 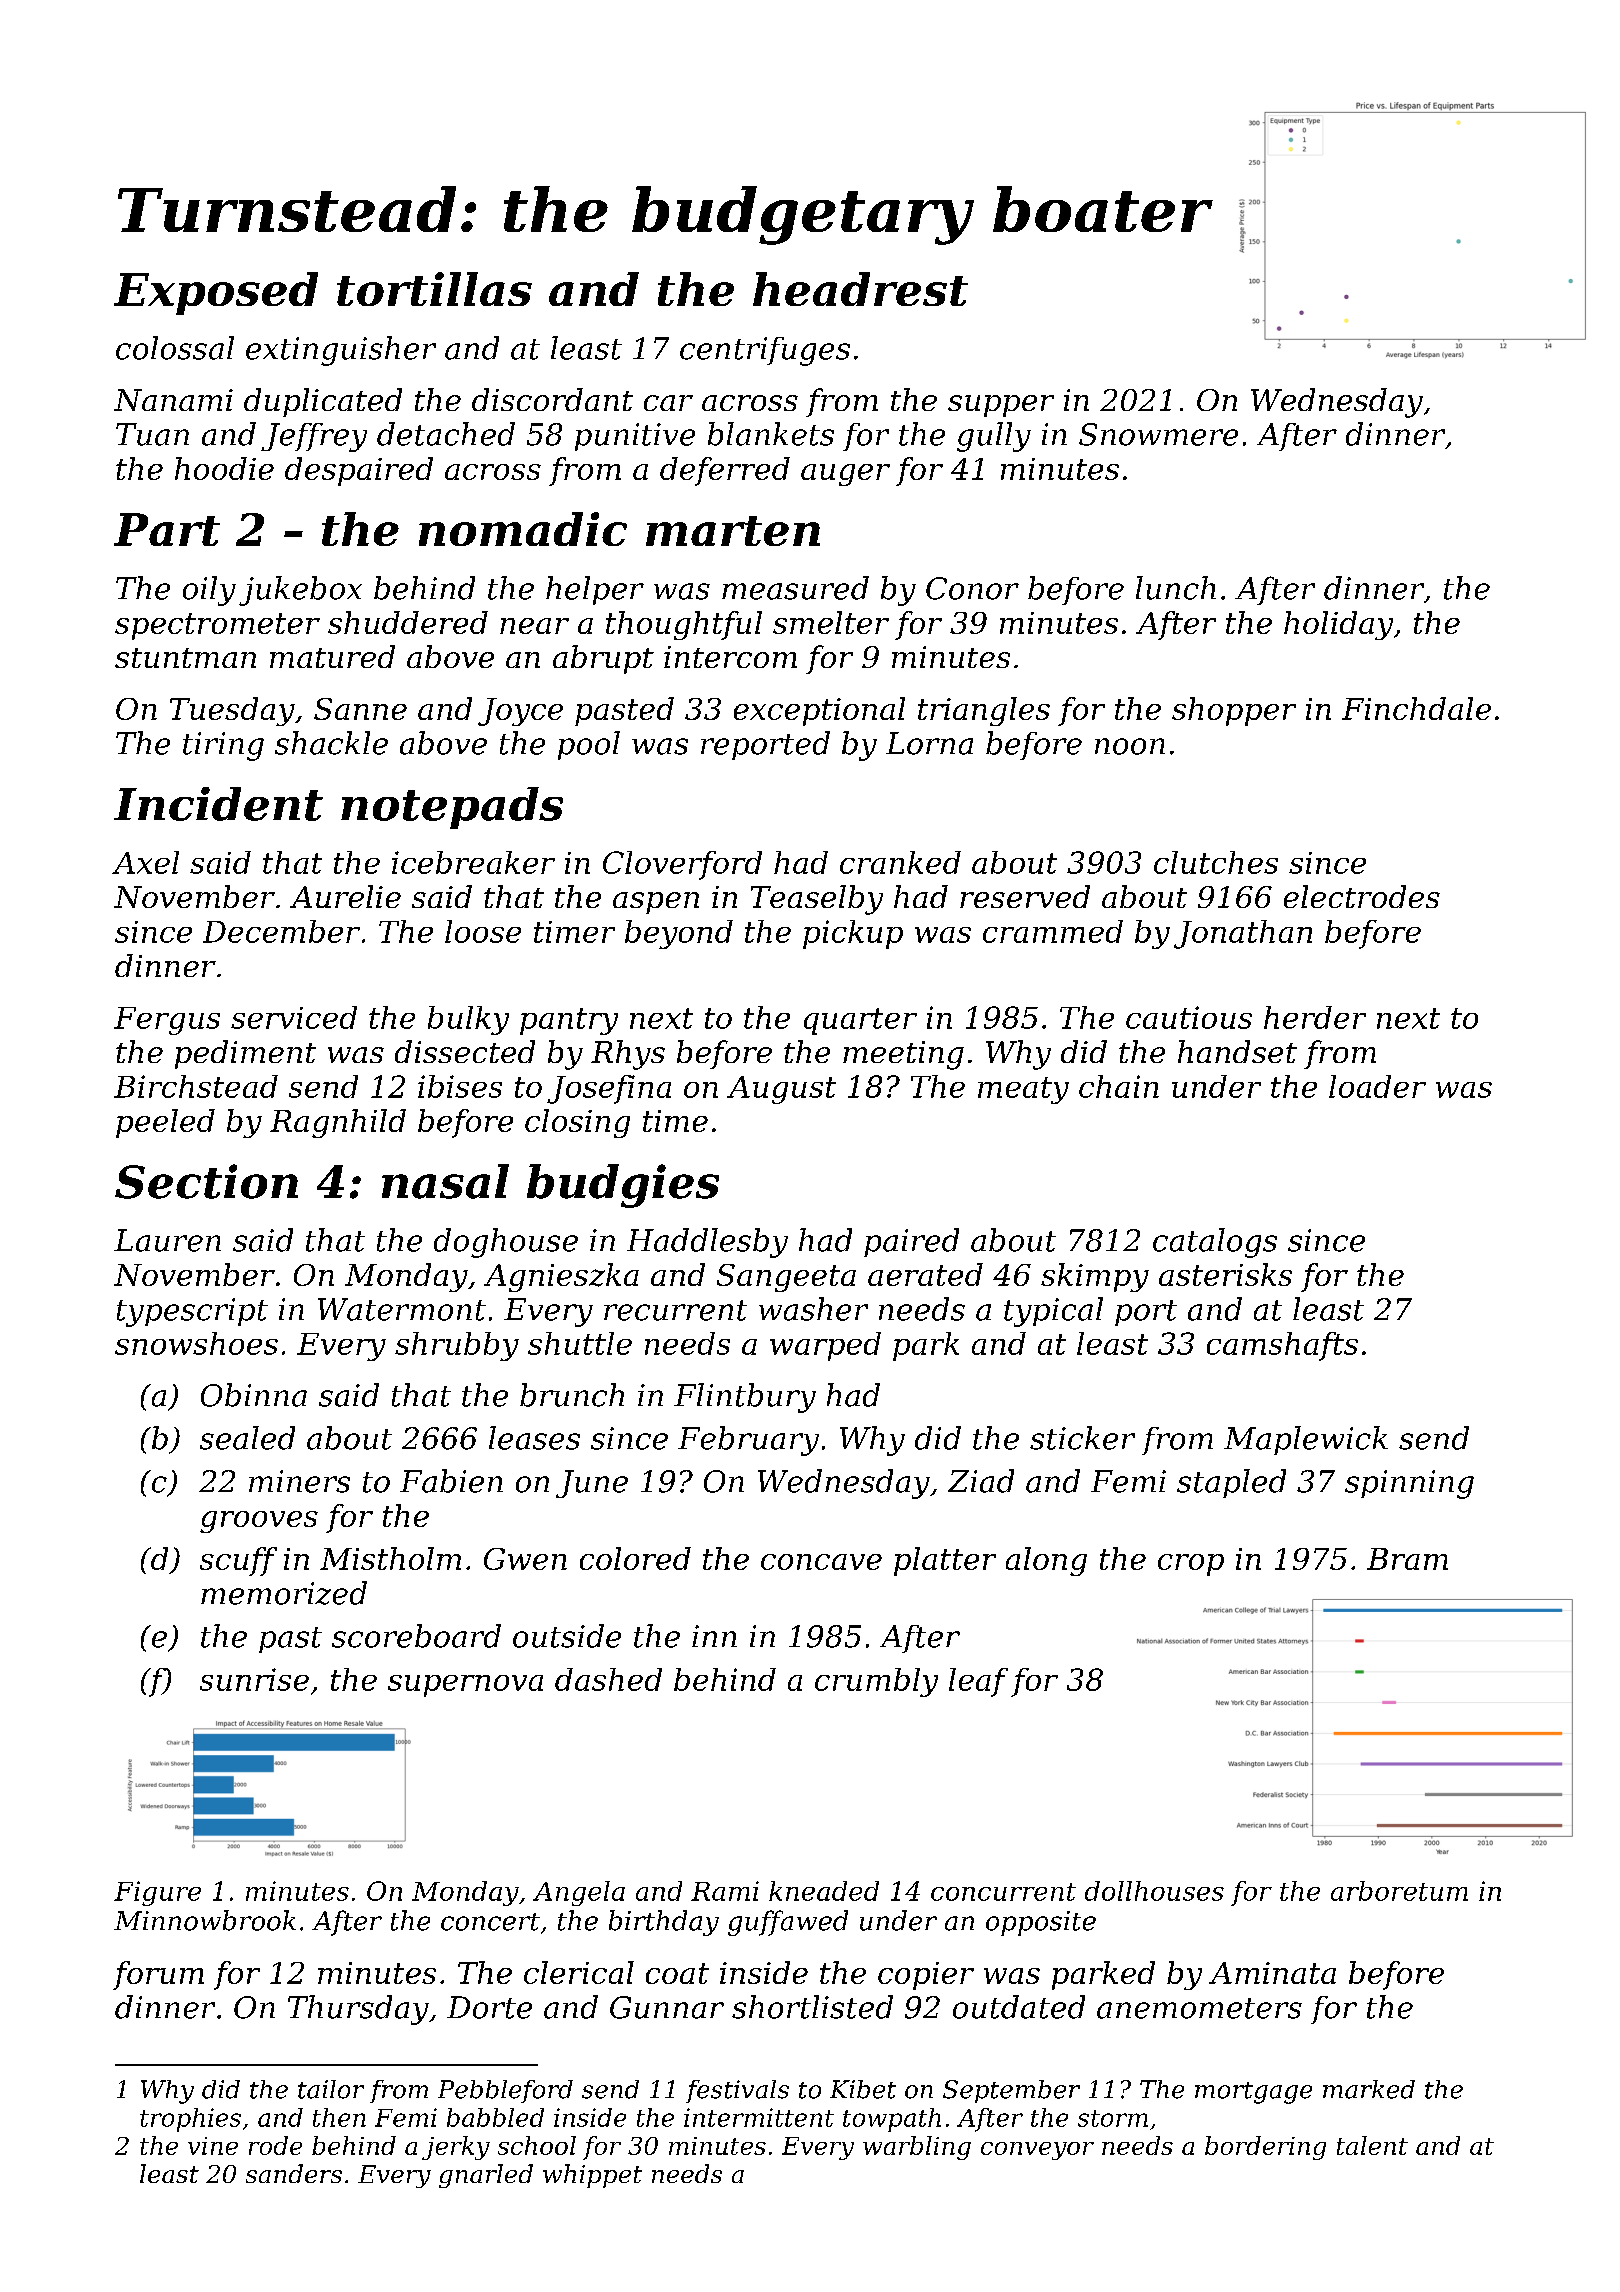 I want to click on Snowmere, so click(x=1158, y=434).
